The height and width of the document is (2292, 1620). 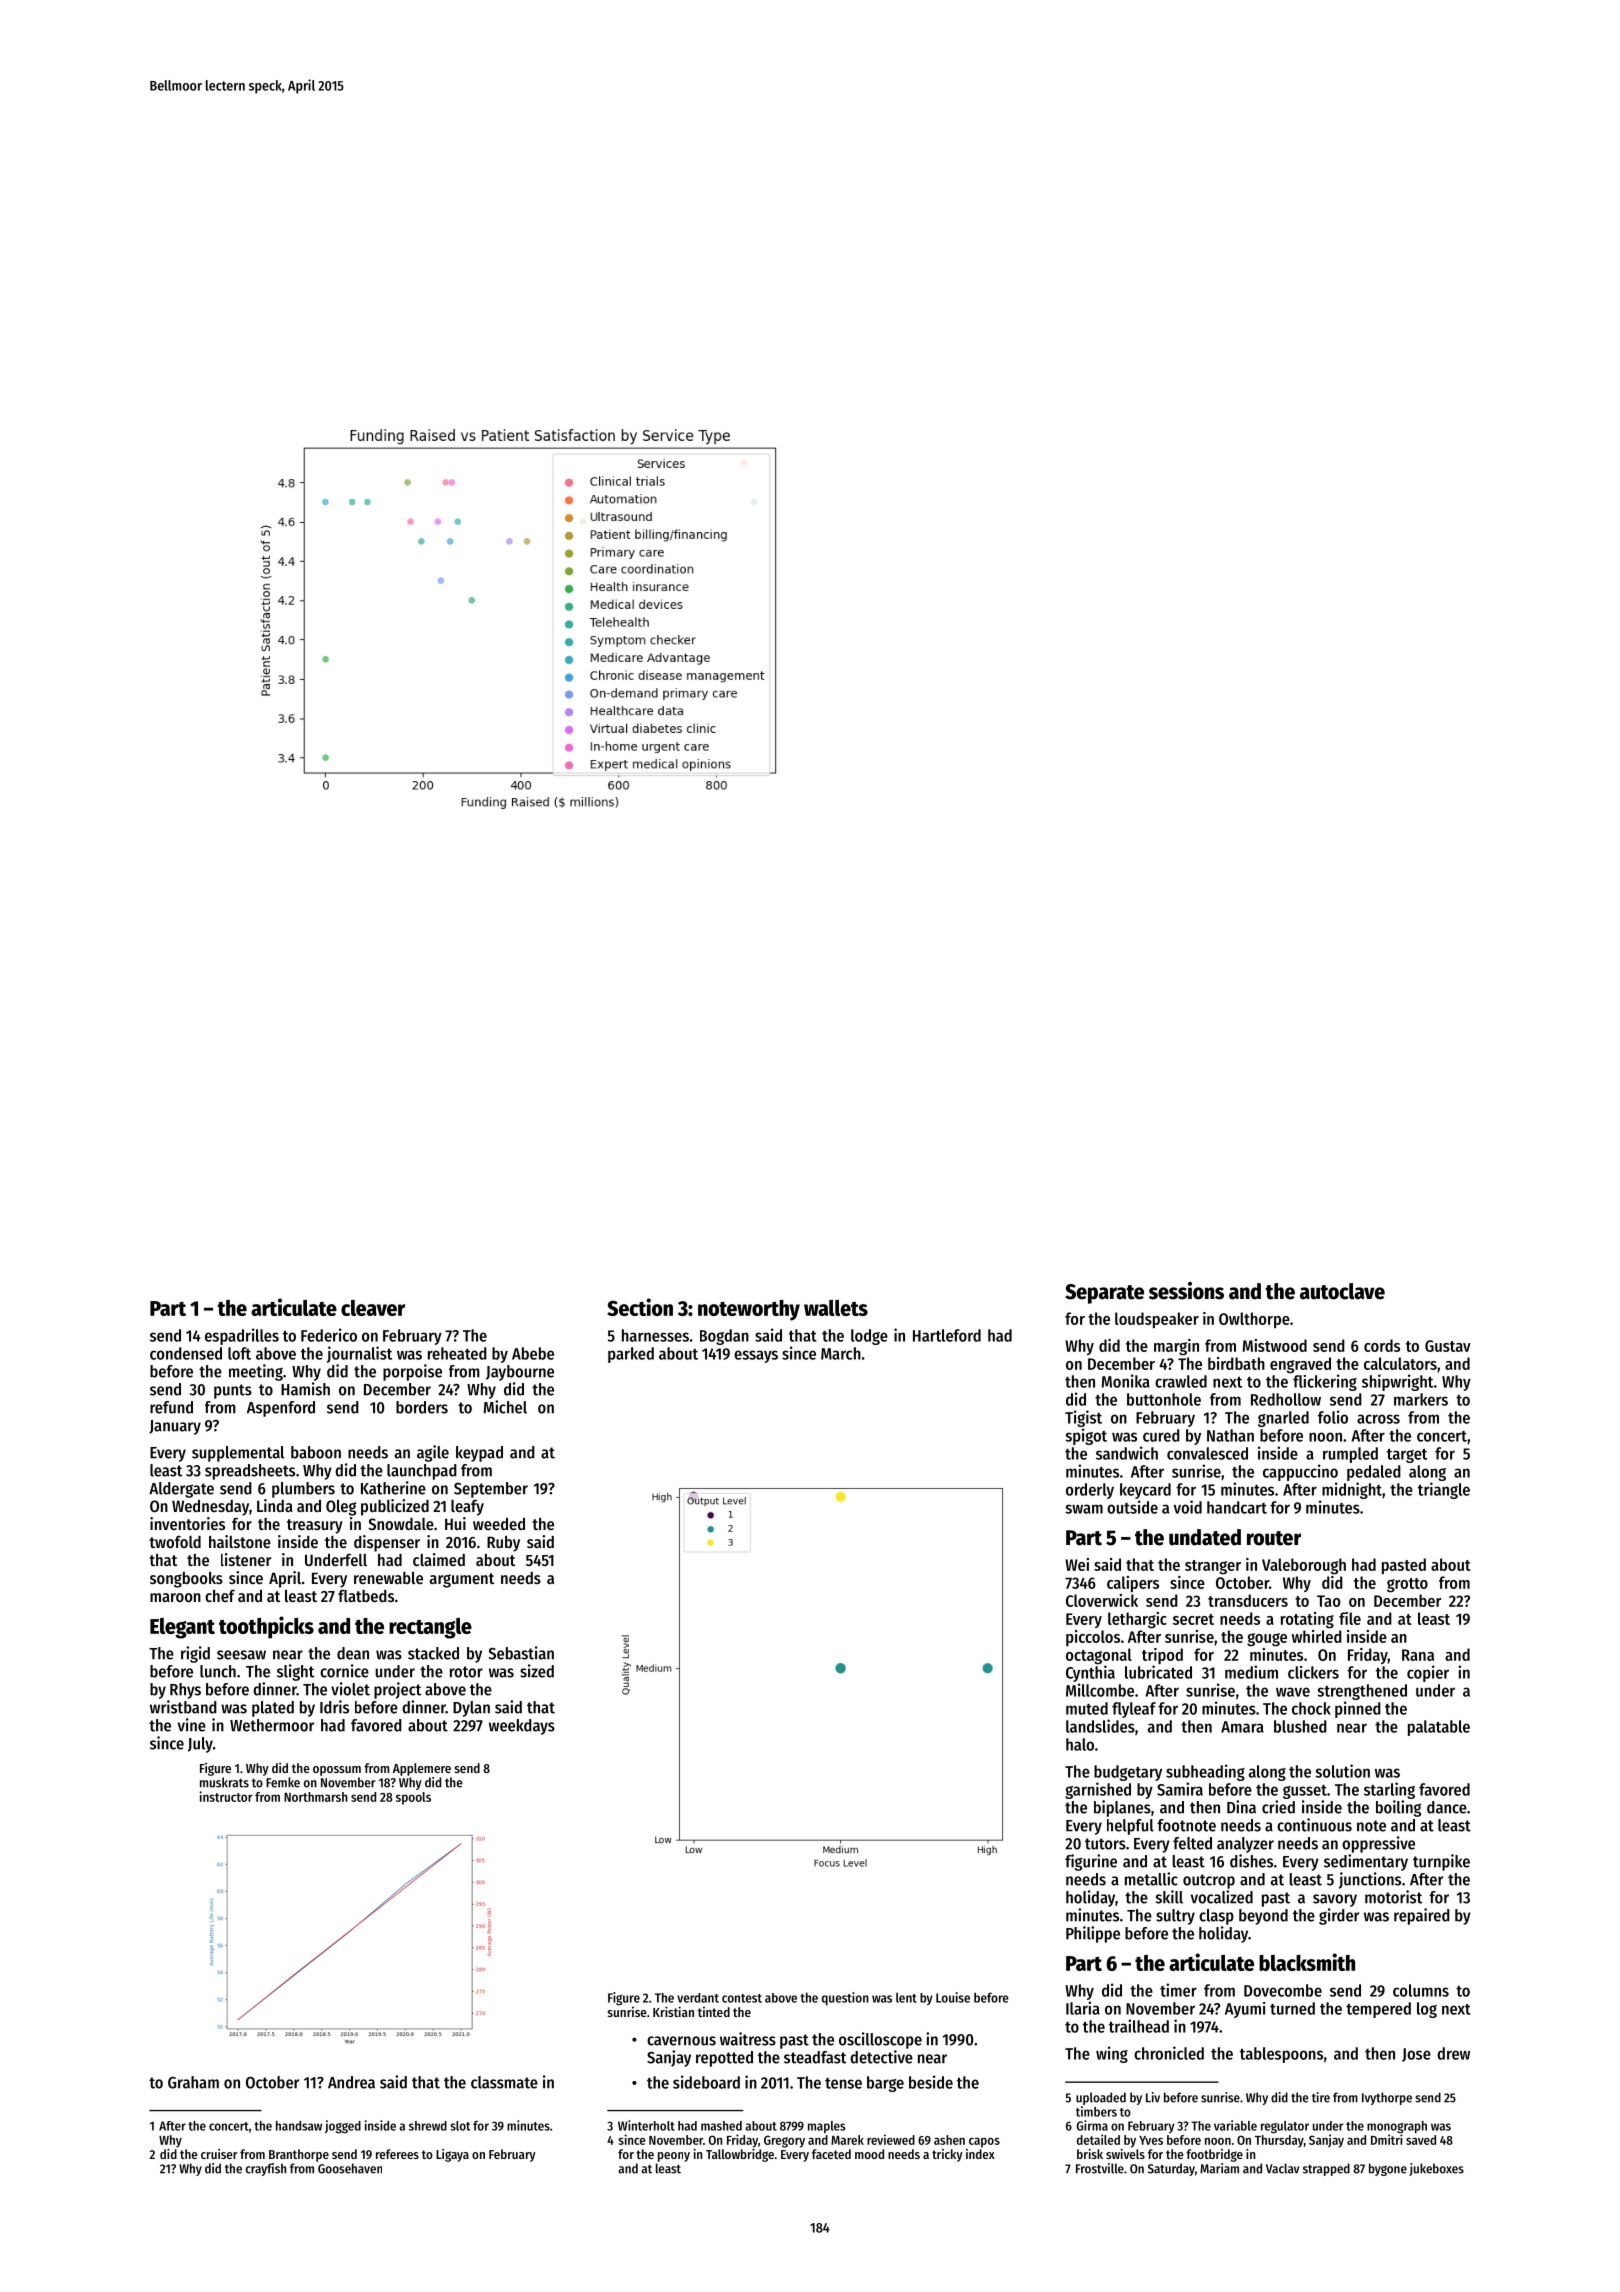 I want to click on autoclave, so click(x=1342, y=1291).
